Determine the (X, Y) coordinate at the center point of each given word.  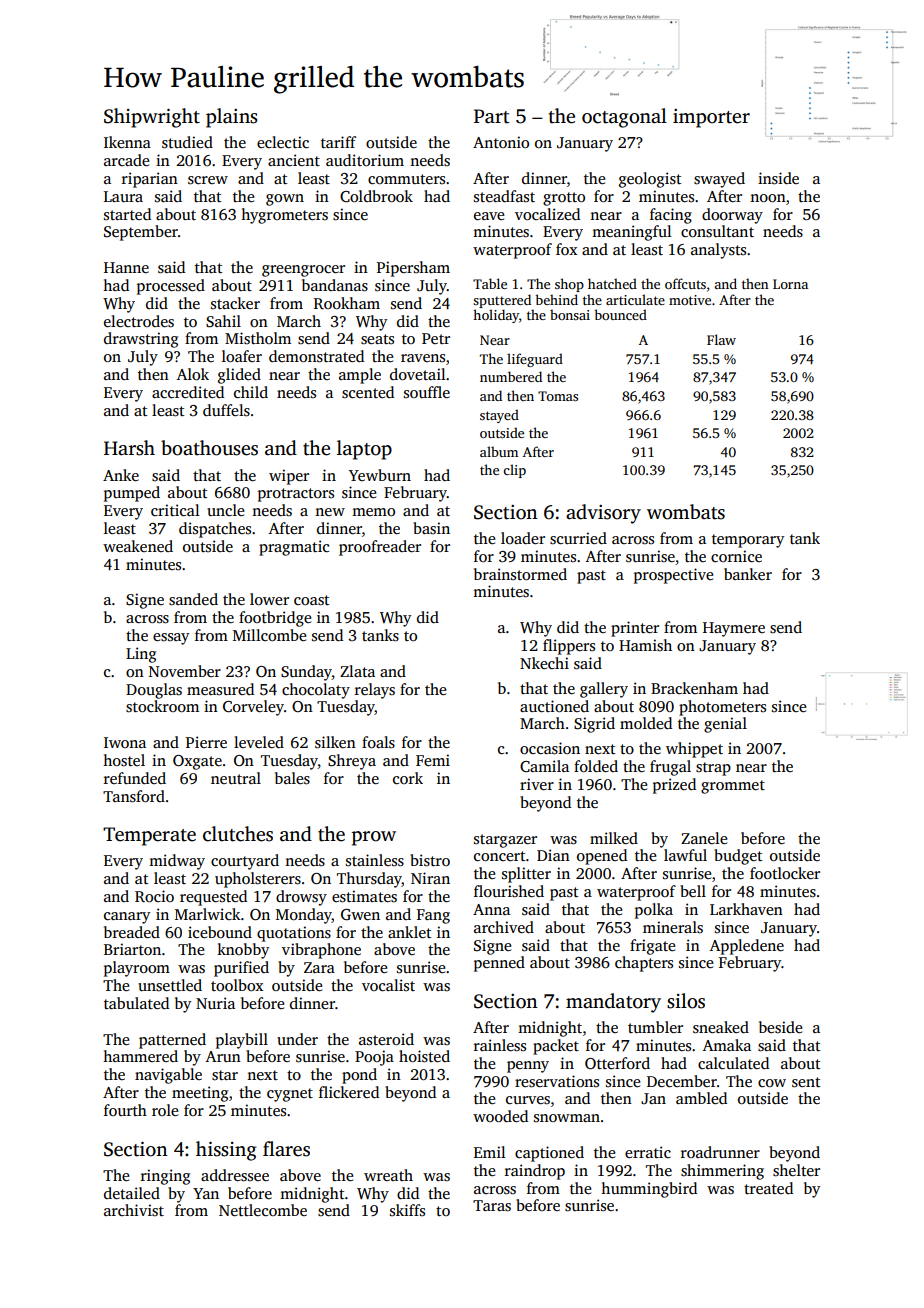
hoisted (424, 1056)
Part (492, 116)
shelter (796, 1170)
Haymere (734, 629)
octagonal (624, 118)
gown (285, 200)
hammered (140, 1056)
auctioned (554, 706)
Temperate (149, 836)
